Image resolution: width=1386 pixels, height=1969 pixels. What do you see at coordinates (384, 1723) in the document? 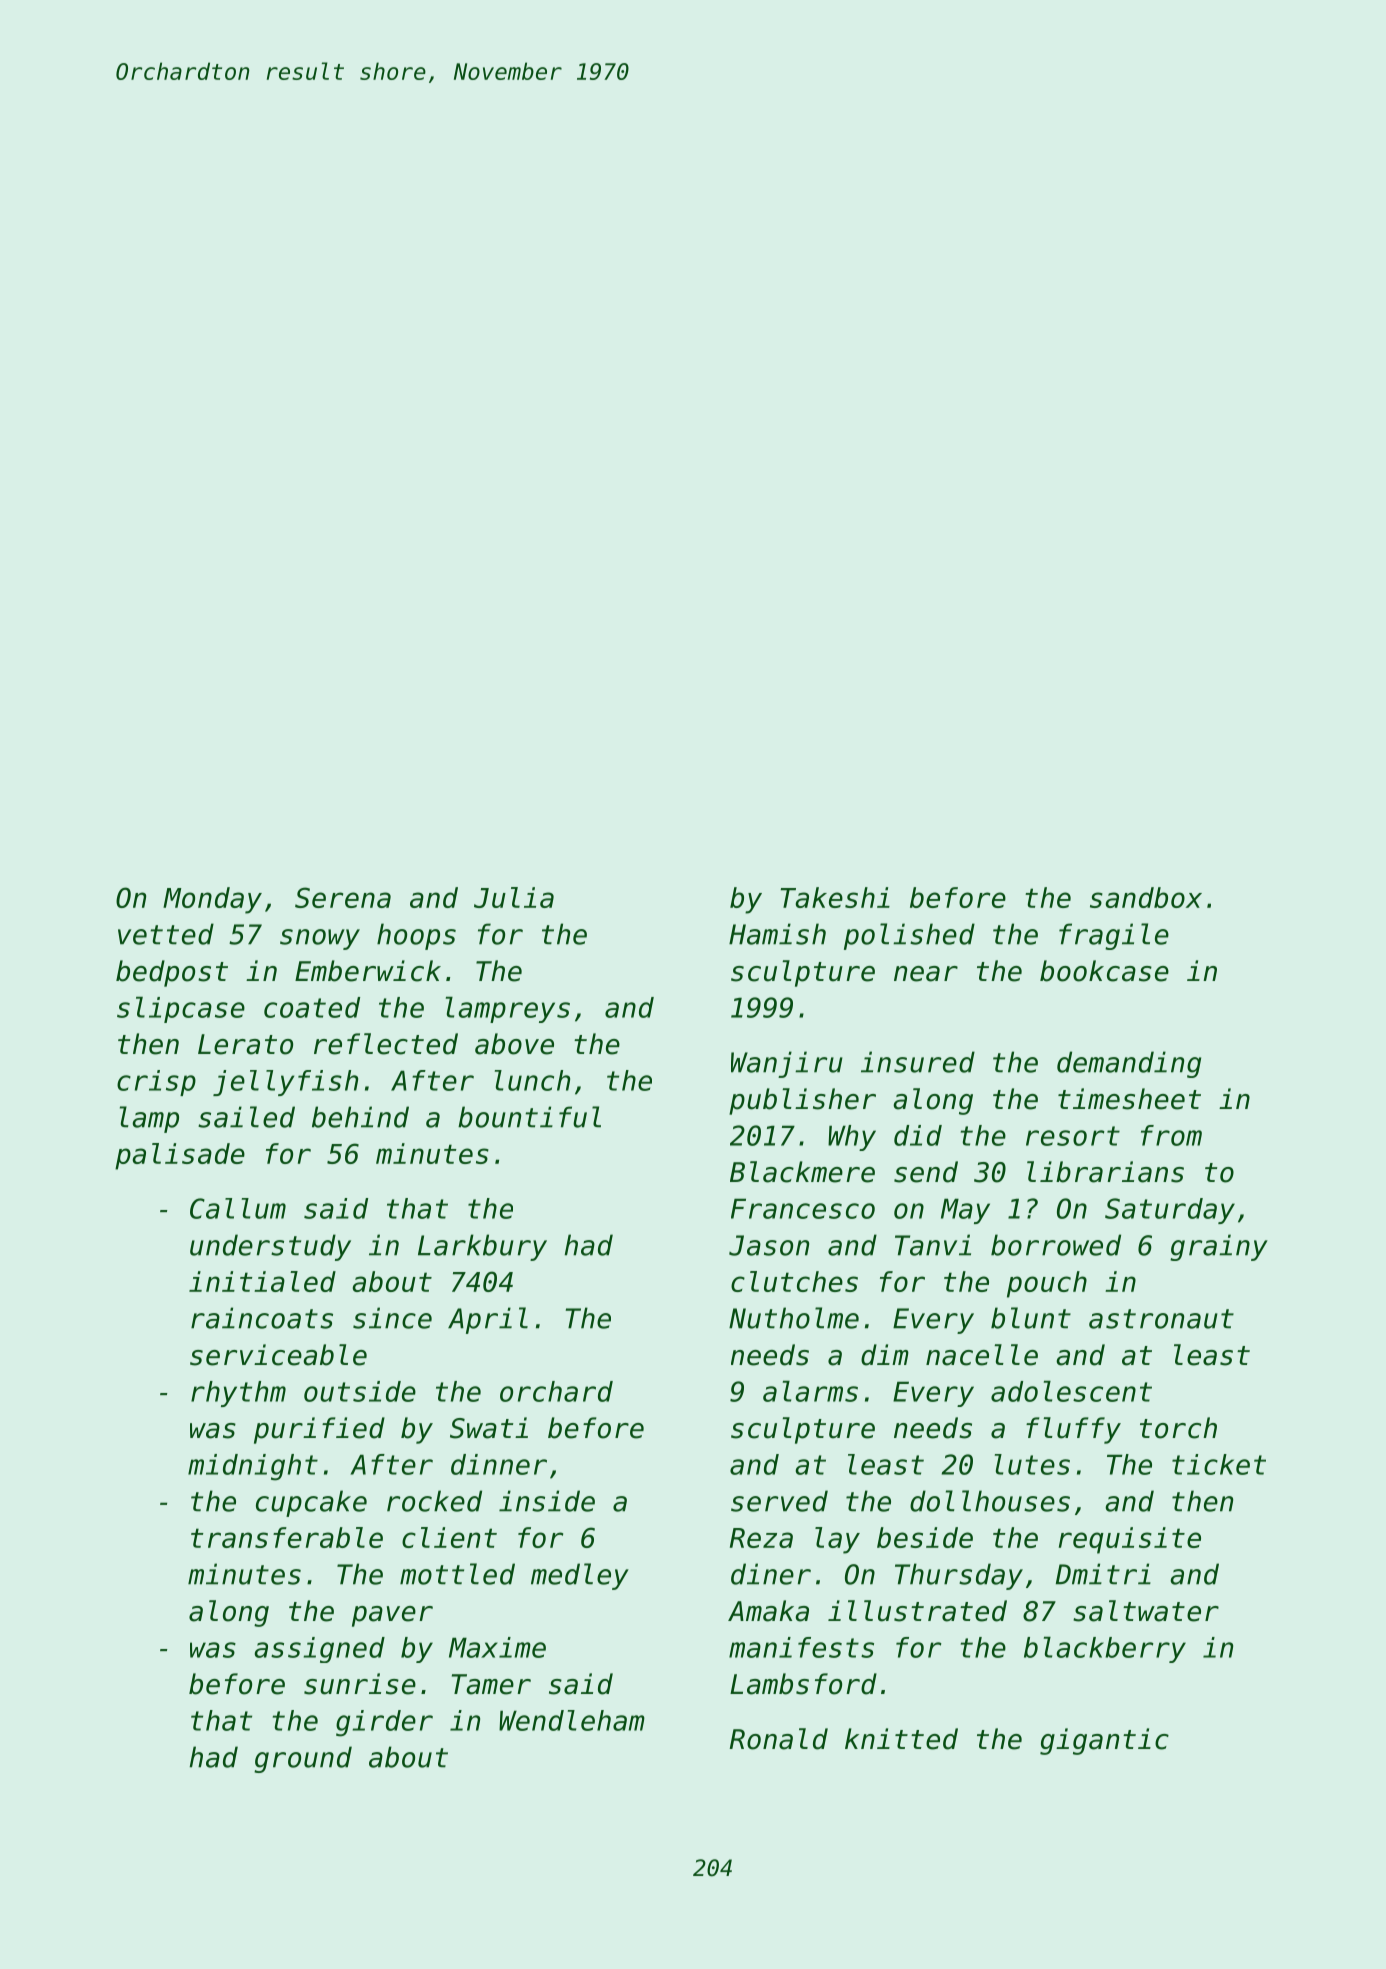
I see `girder` at bounding box center [384, 1723].
